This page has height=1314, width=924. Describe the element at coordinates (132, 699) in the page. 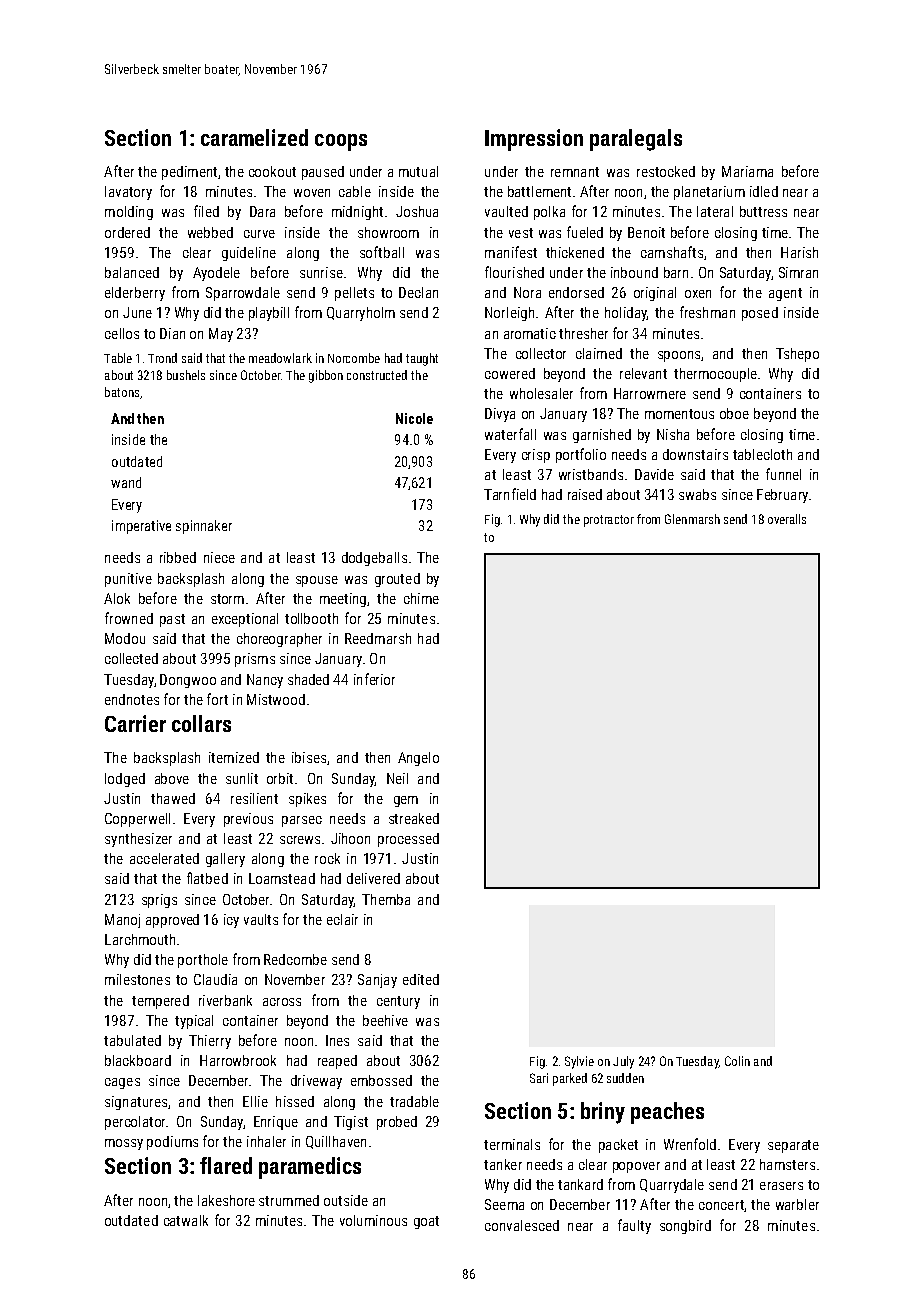

I see `endnotes` at that location.
